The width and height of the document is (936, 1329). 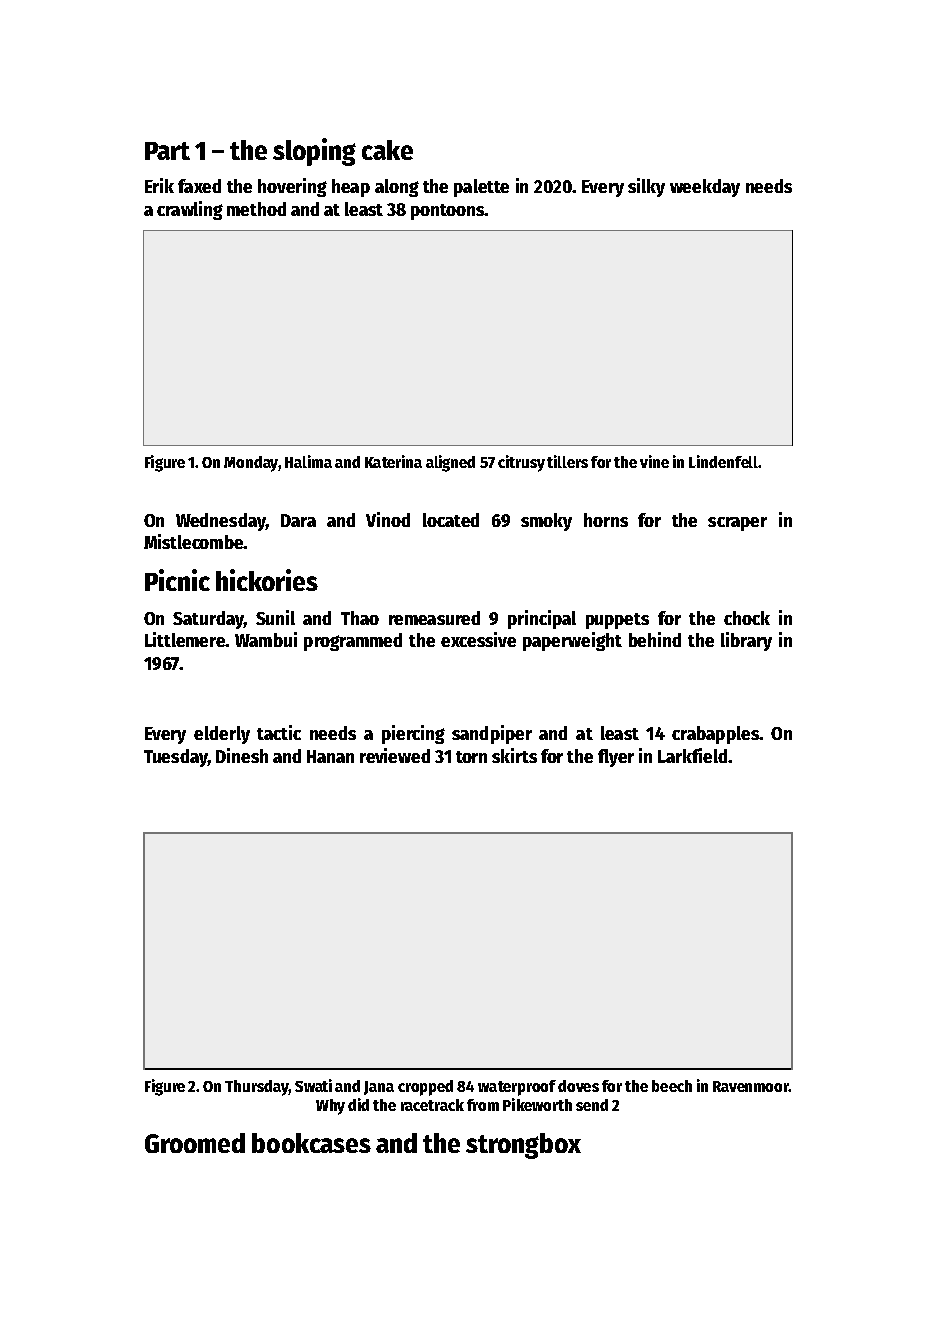 What do you see at coordinates (397, 188) in the document?
I see `along` at bounding box center [397, 188].
